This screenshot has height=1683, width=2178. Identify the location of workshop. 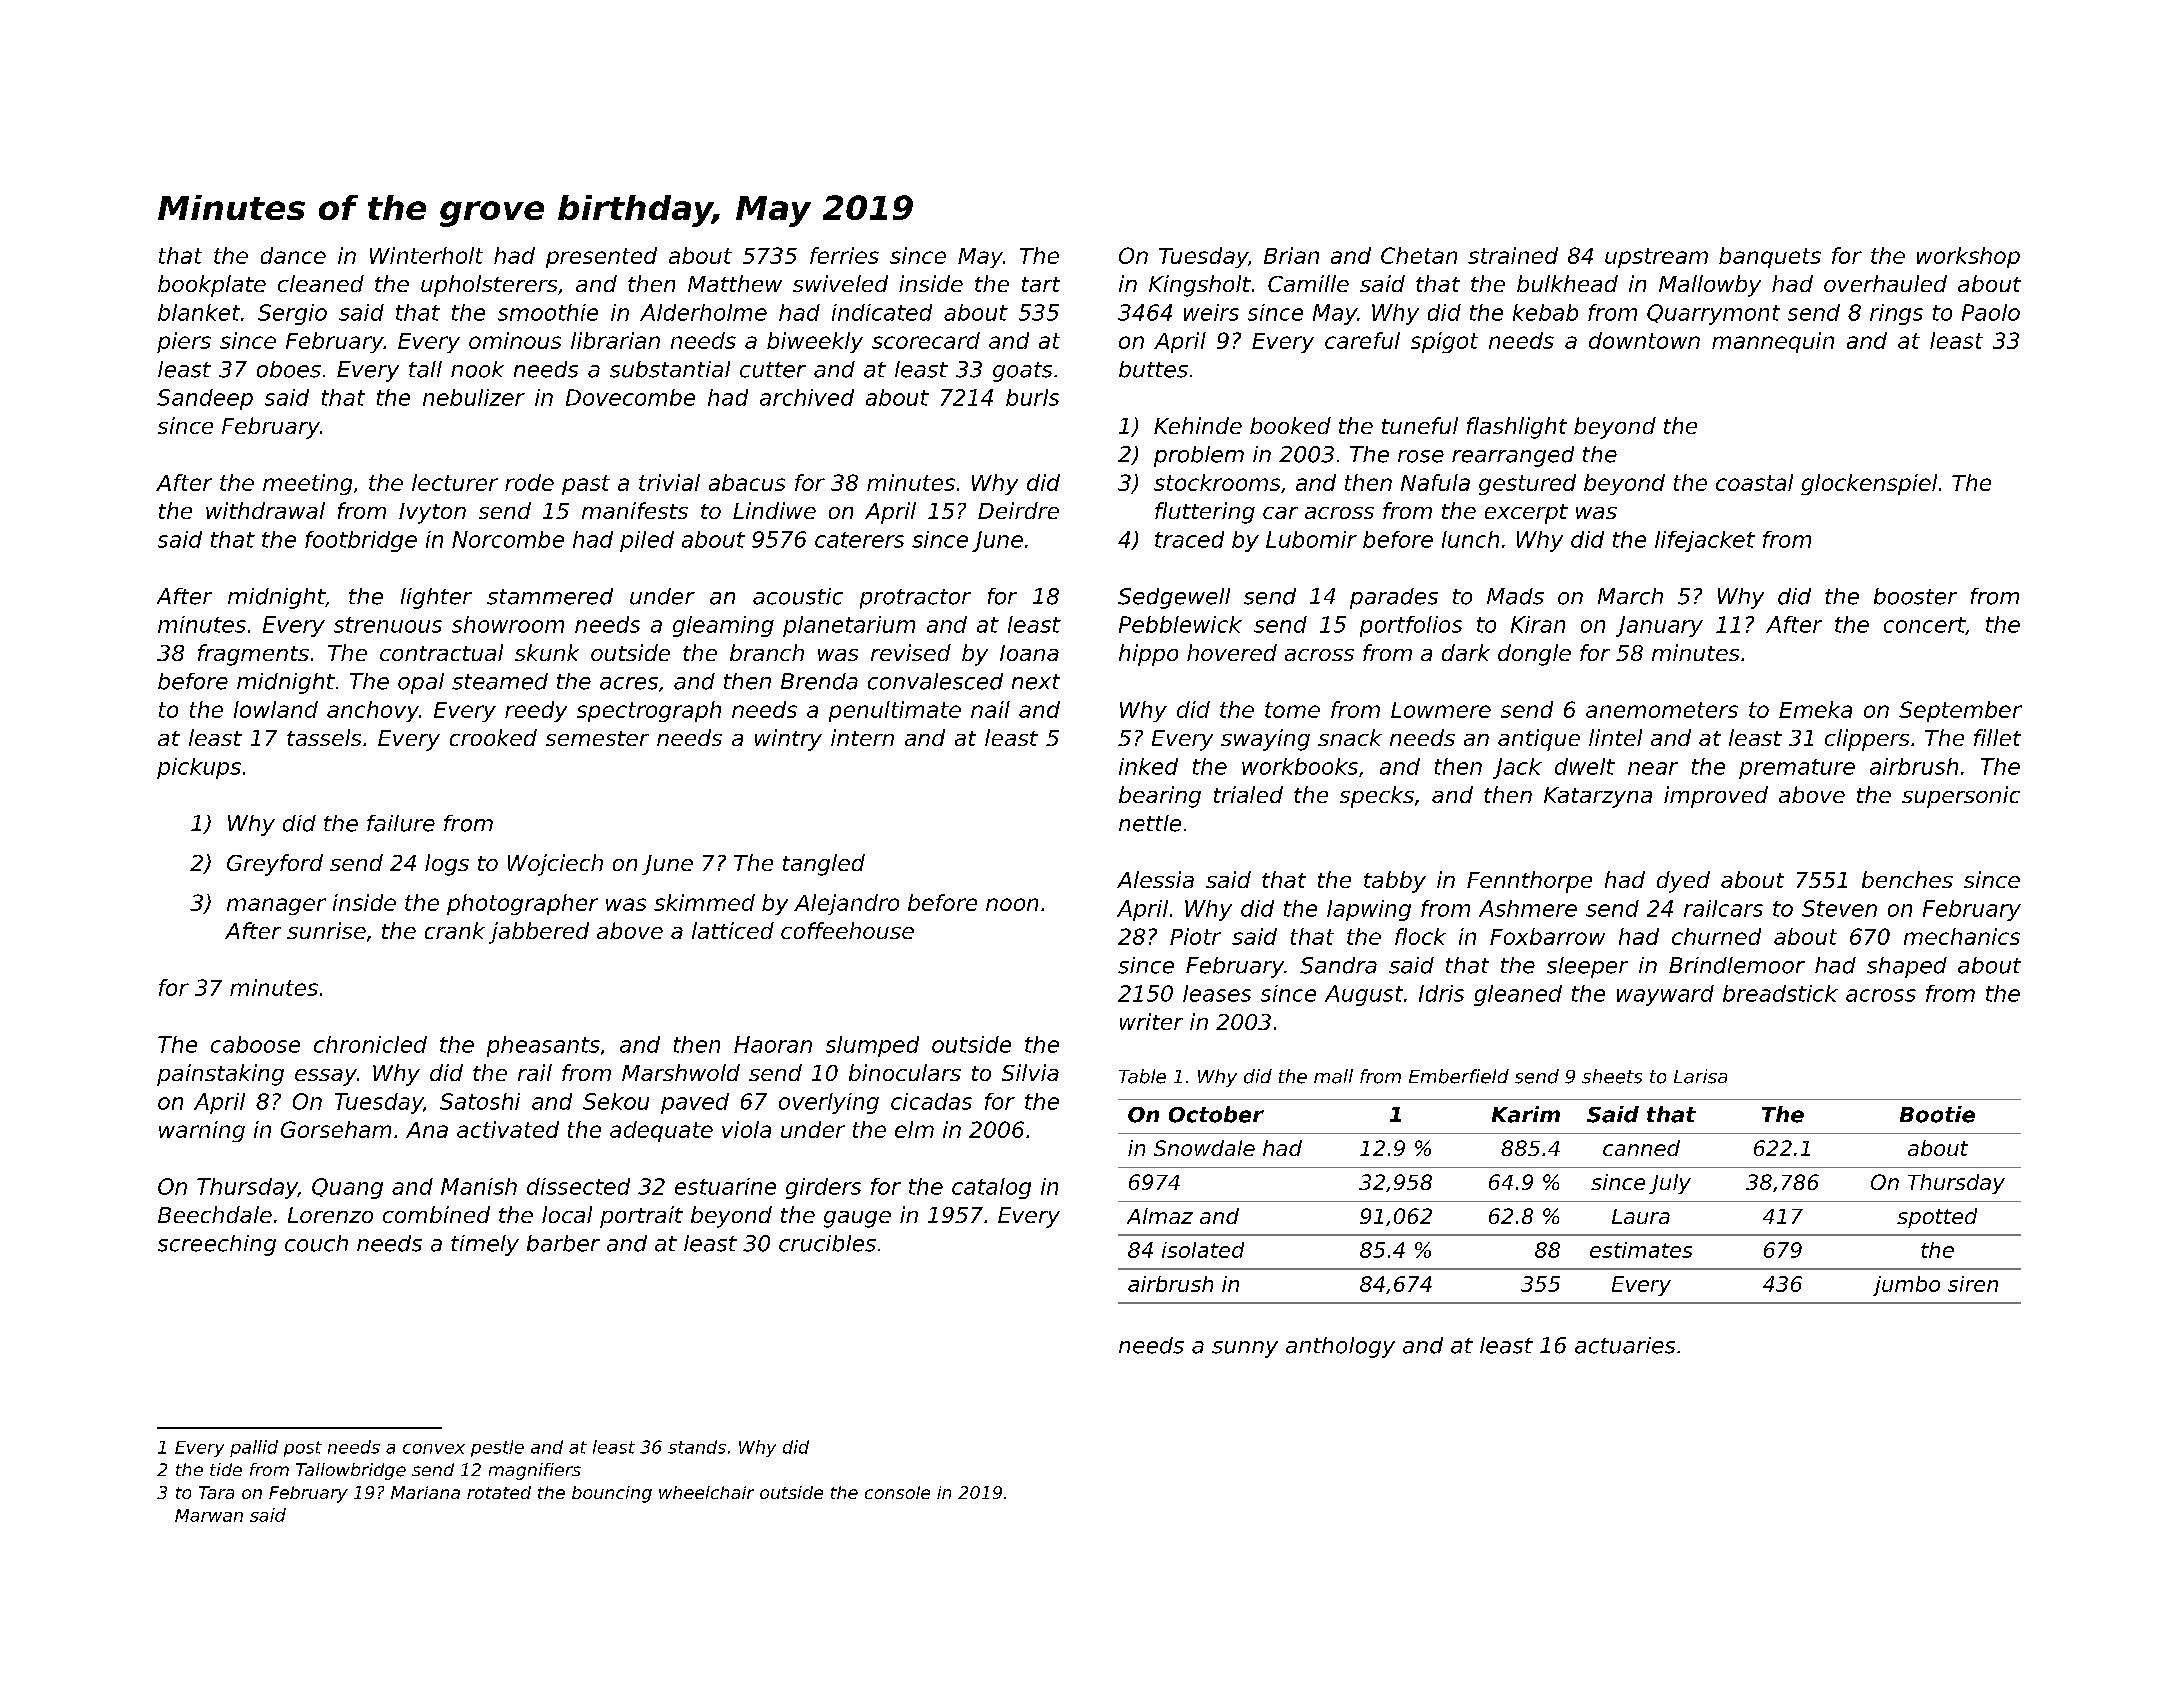
(1968, 257).
